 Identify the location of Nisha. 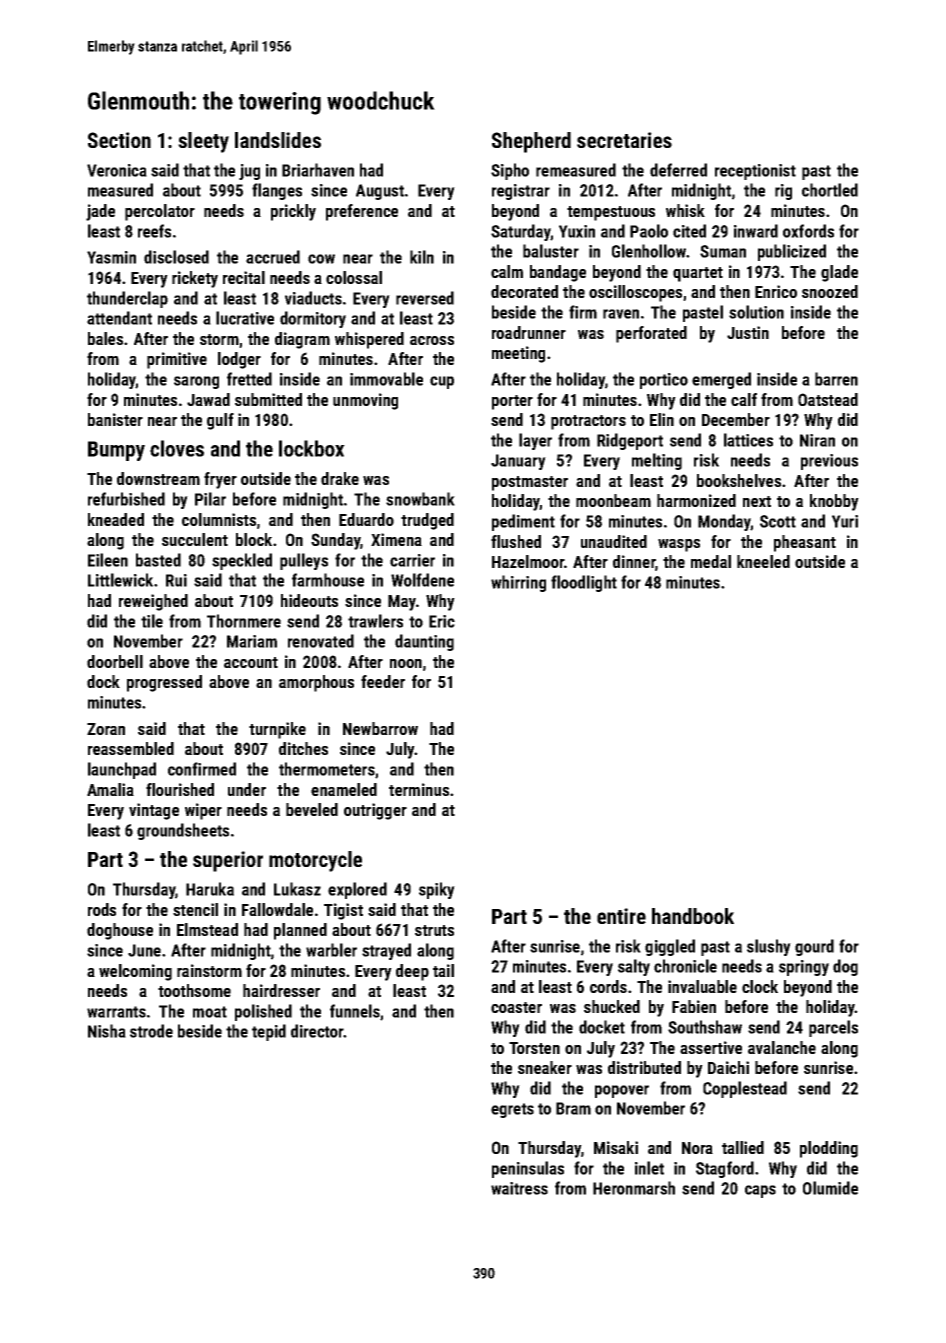
(107, 1031).
